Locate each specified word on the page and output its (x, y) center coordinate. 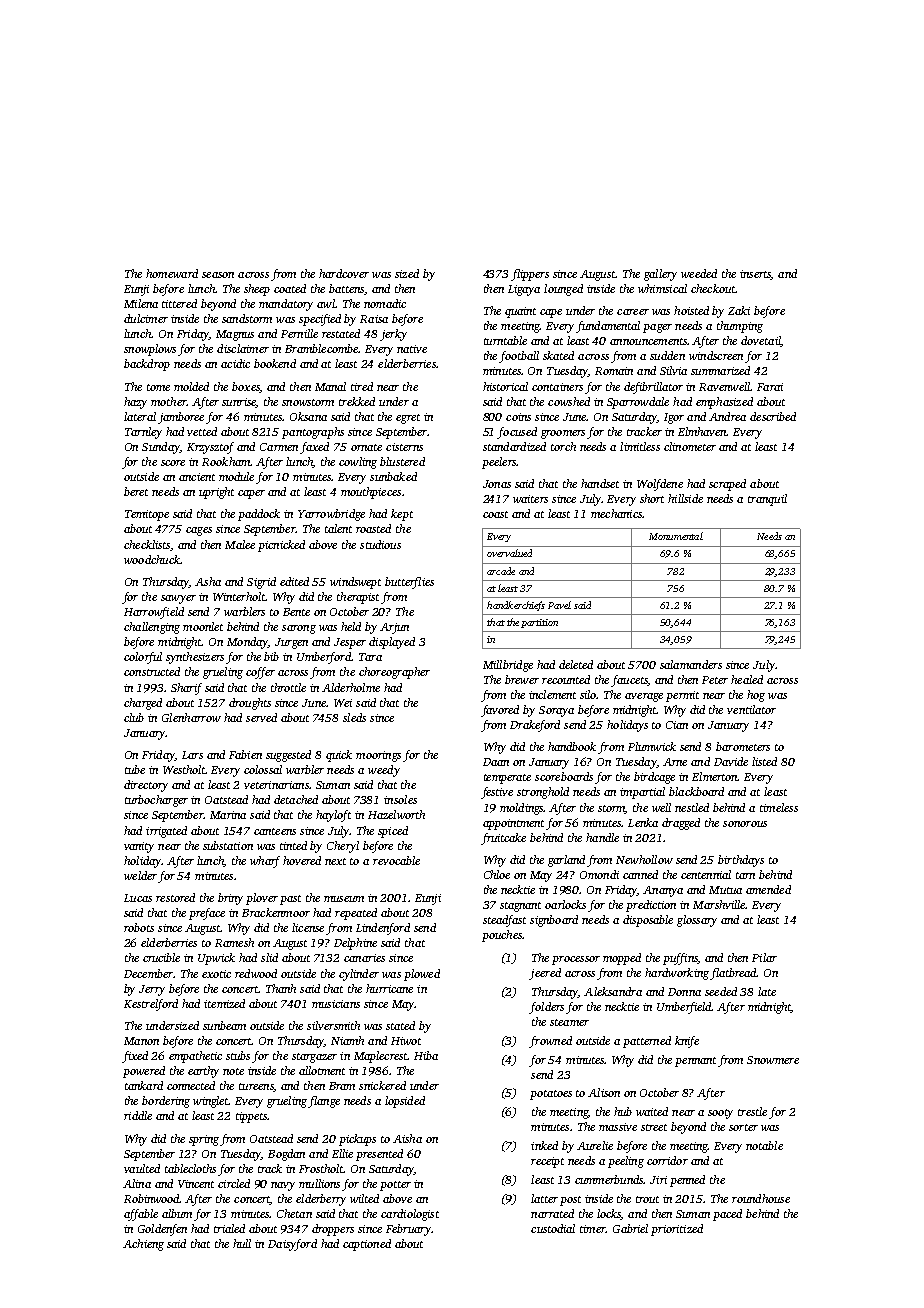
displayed (392, 643)
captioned (367, 1245)
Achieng (143, 1245)
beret (136, 491)
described (773, 416)
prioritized (677, 1230)
